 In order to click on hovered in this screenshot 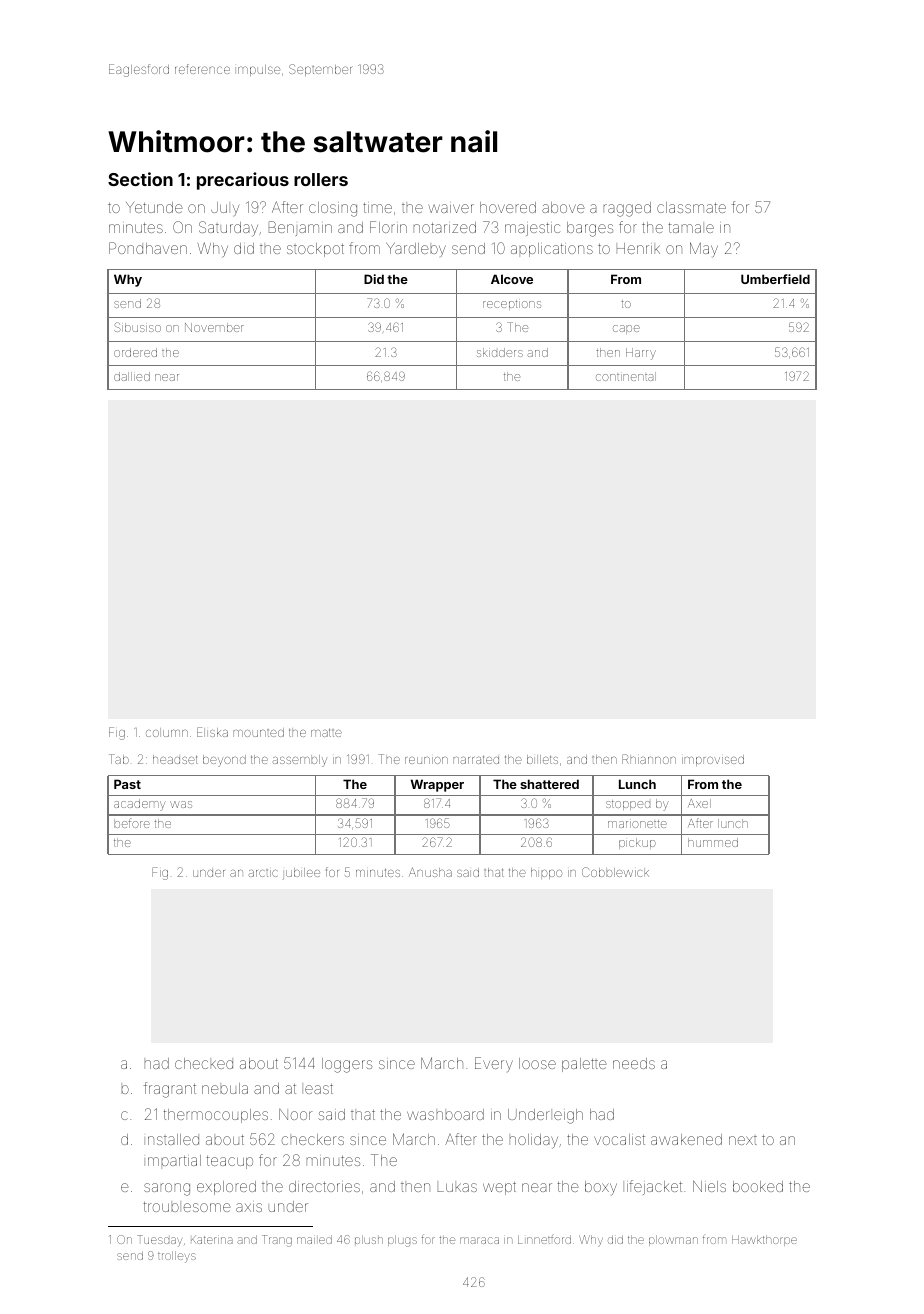, I will do `click(508, 207)`.
